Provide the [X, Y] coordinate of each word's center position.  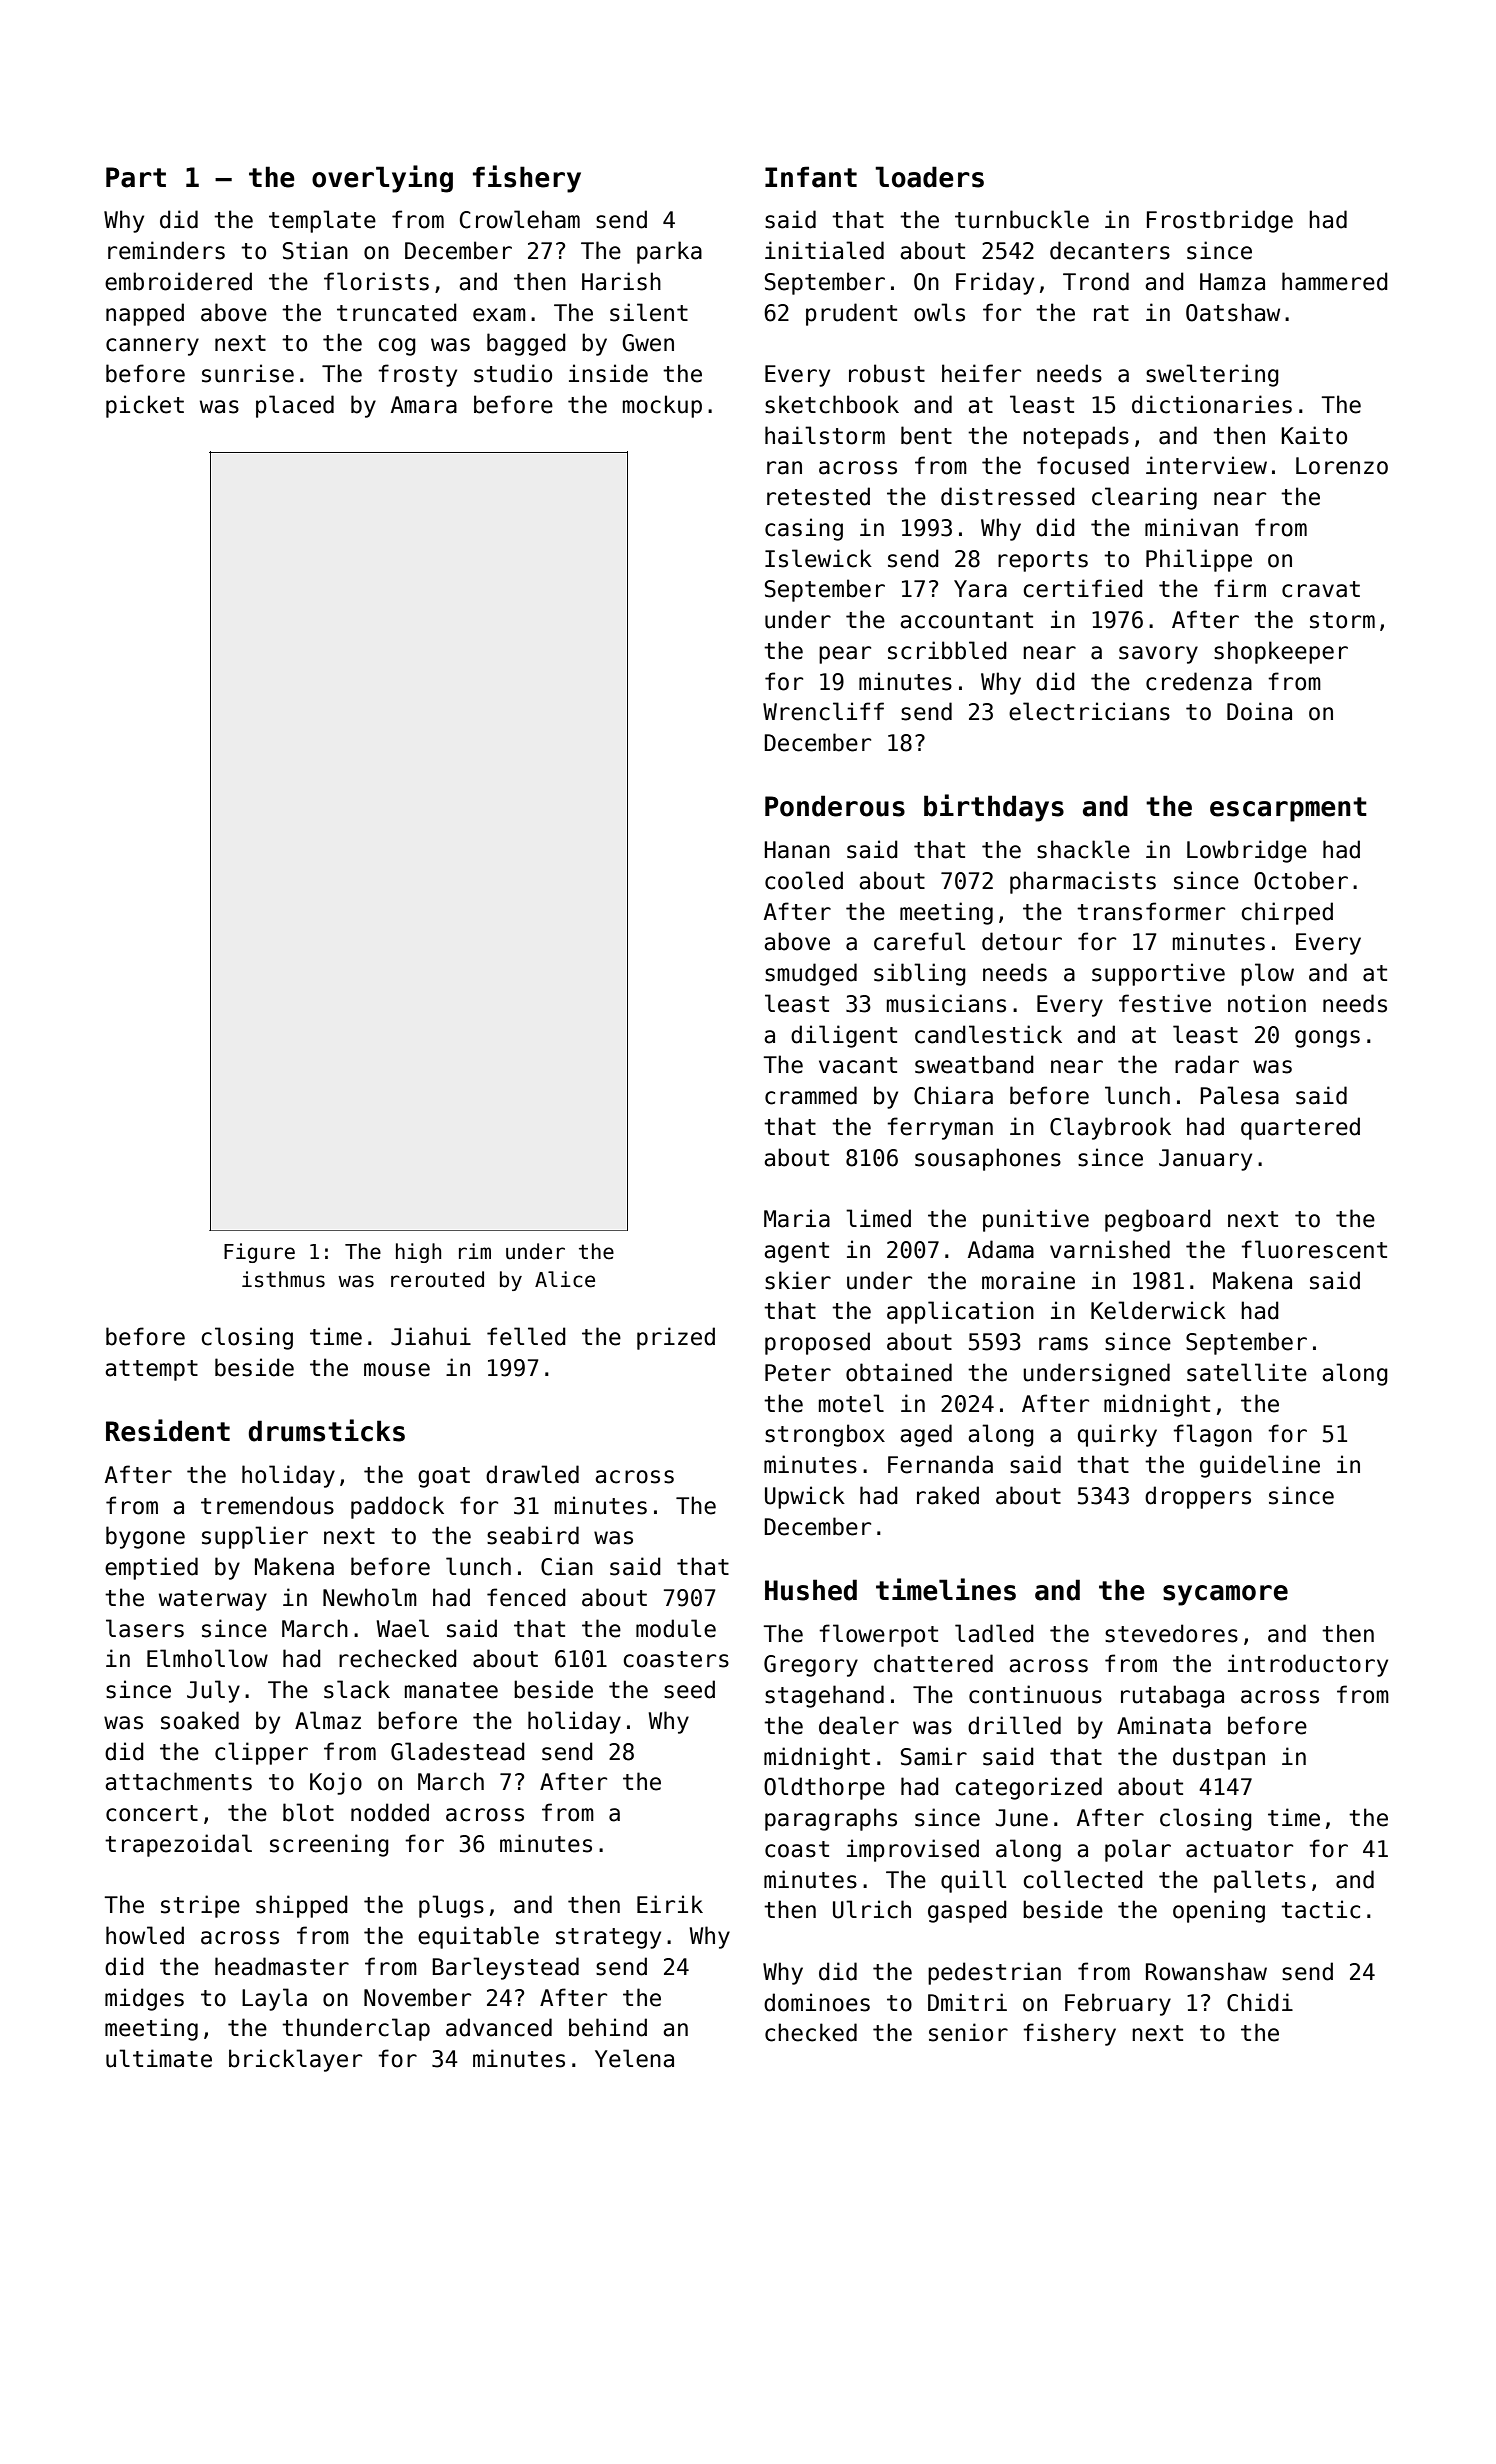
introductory [1308, 1665]
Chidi [1260, 2002]
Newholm [370, 1597]
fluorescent [1314, 1249]
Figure [259, 1253]
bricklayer [295, 2060]
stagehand [824, 1696]
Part [136, 177]
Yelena [634, 2058]
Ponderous [835, 806]
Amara [424, 405]
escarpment [1288, 809]
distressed [1008, 496]
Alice [565, 1279]
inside [608, 373]
